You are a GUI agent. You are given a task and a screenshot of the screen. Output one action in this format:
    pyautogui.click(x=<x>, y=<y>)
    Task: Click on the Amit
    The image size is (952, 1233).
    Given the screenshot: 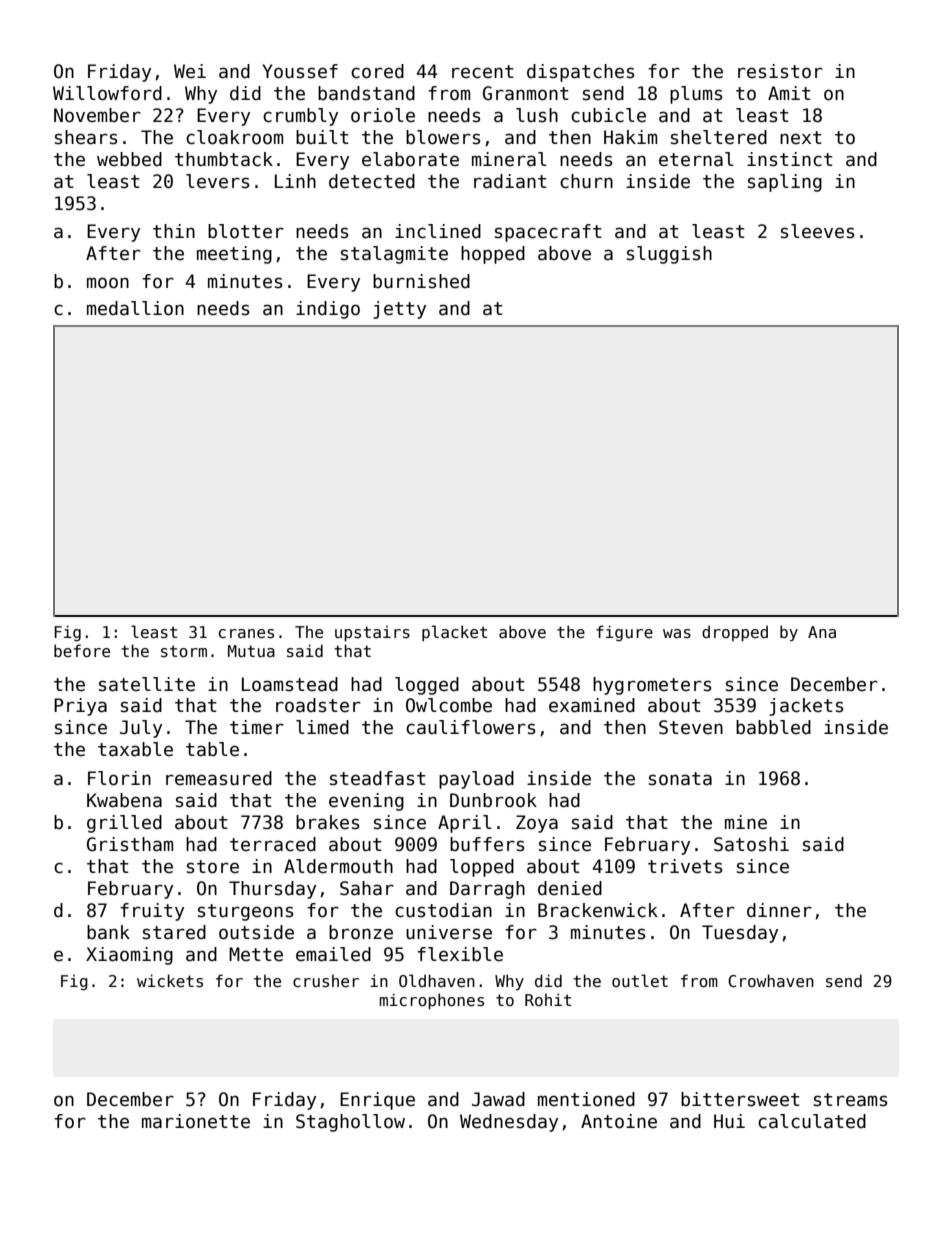 What is the action you would take?
    pyautogui.click(x=789, y=93)
